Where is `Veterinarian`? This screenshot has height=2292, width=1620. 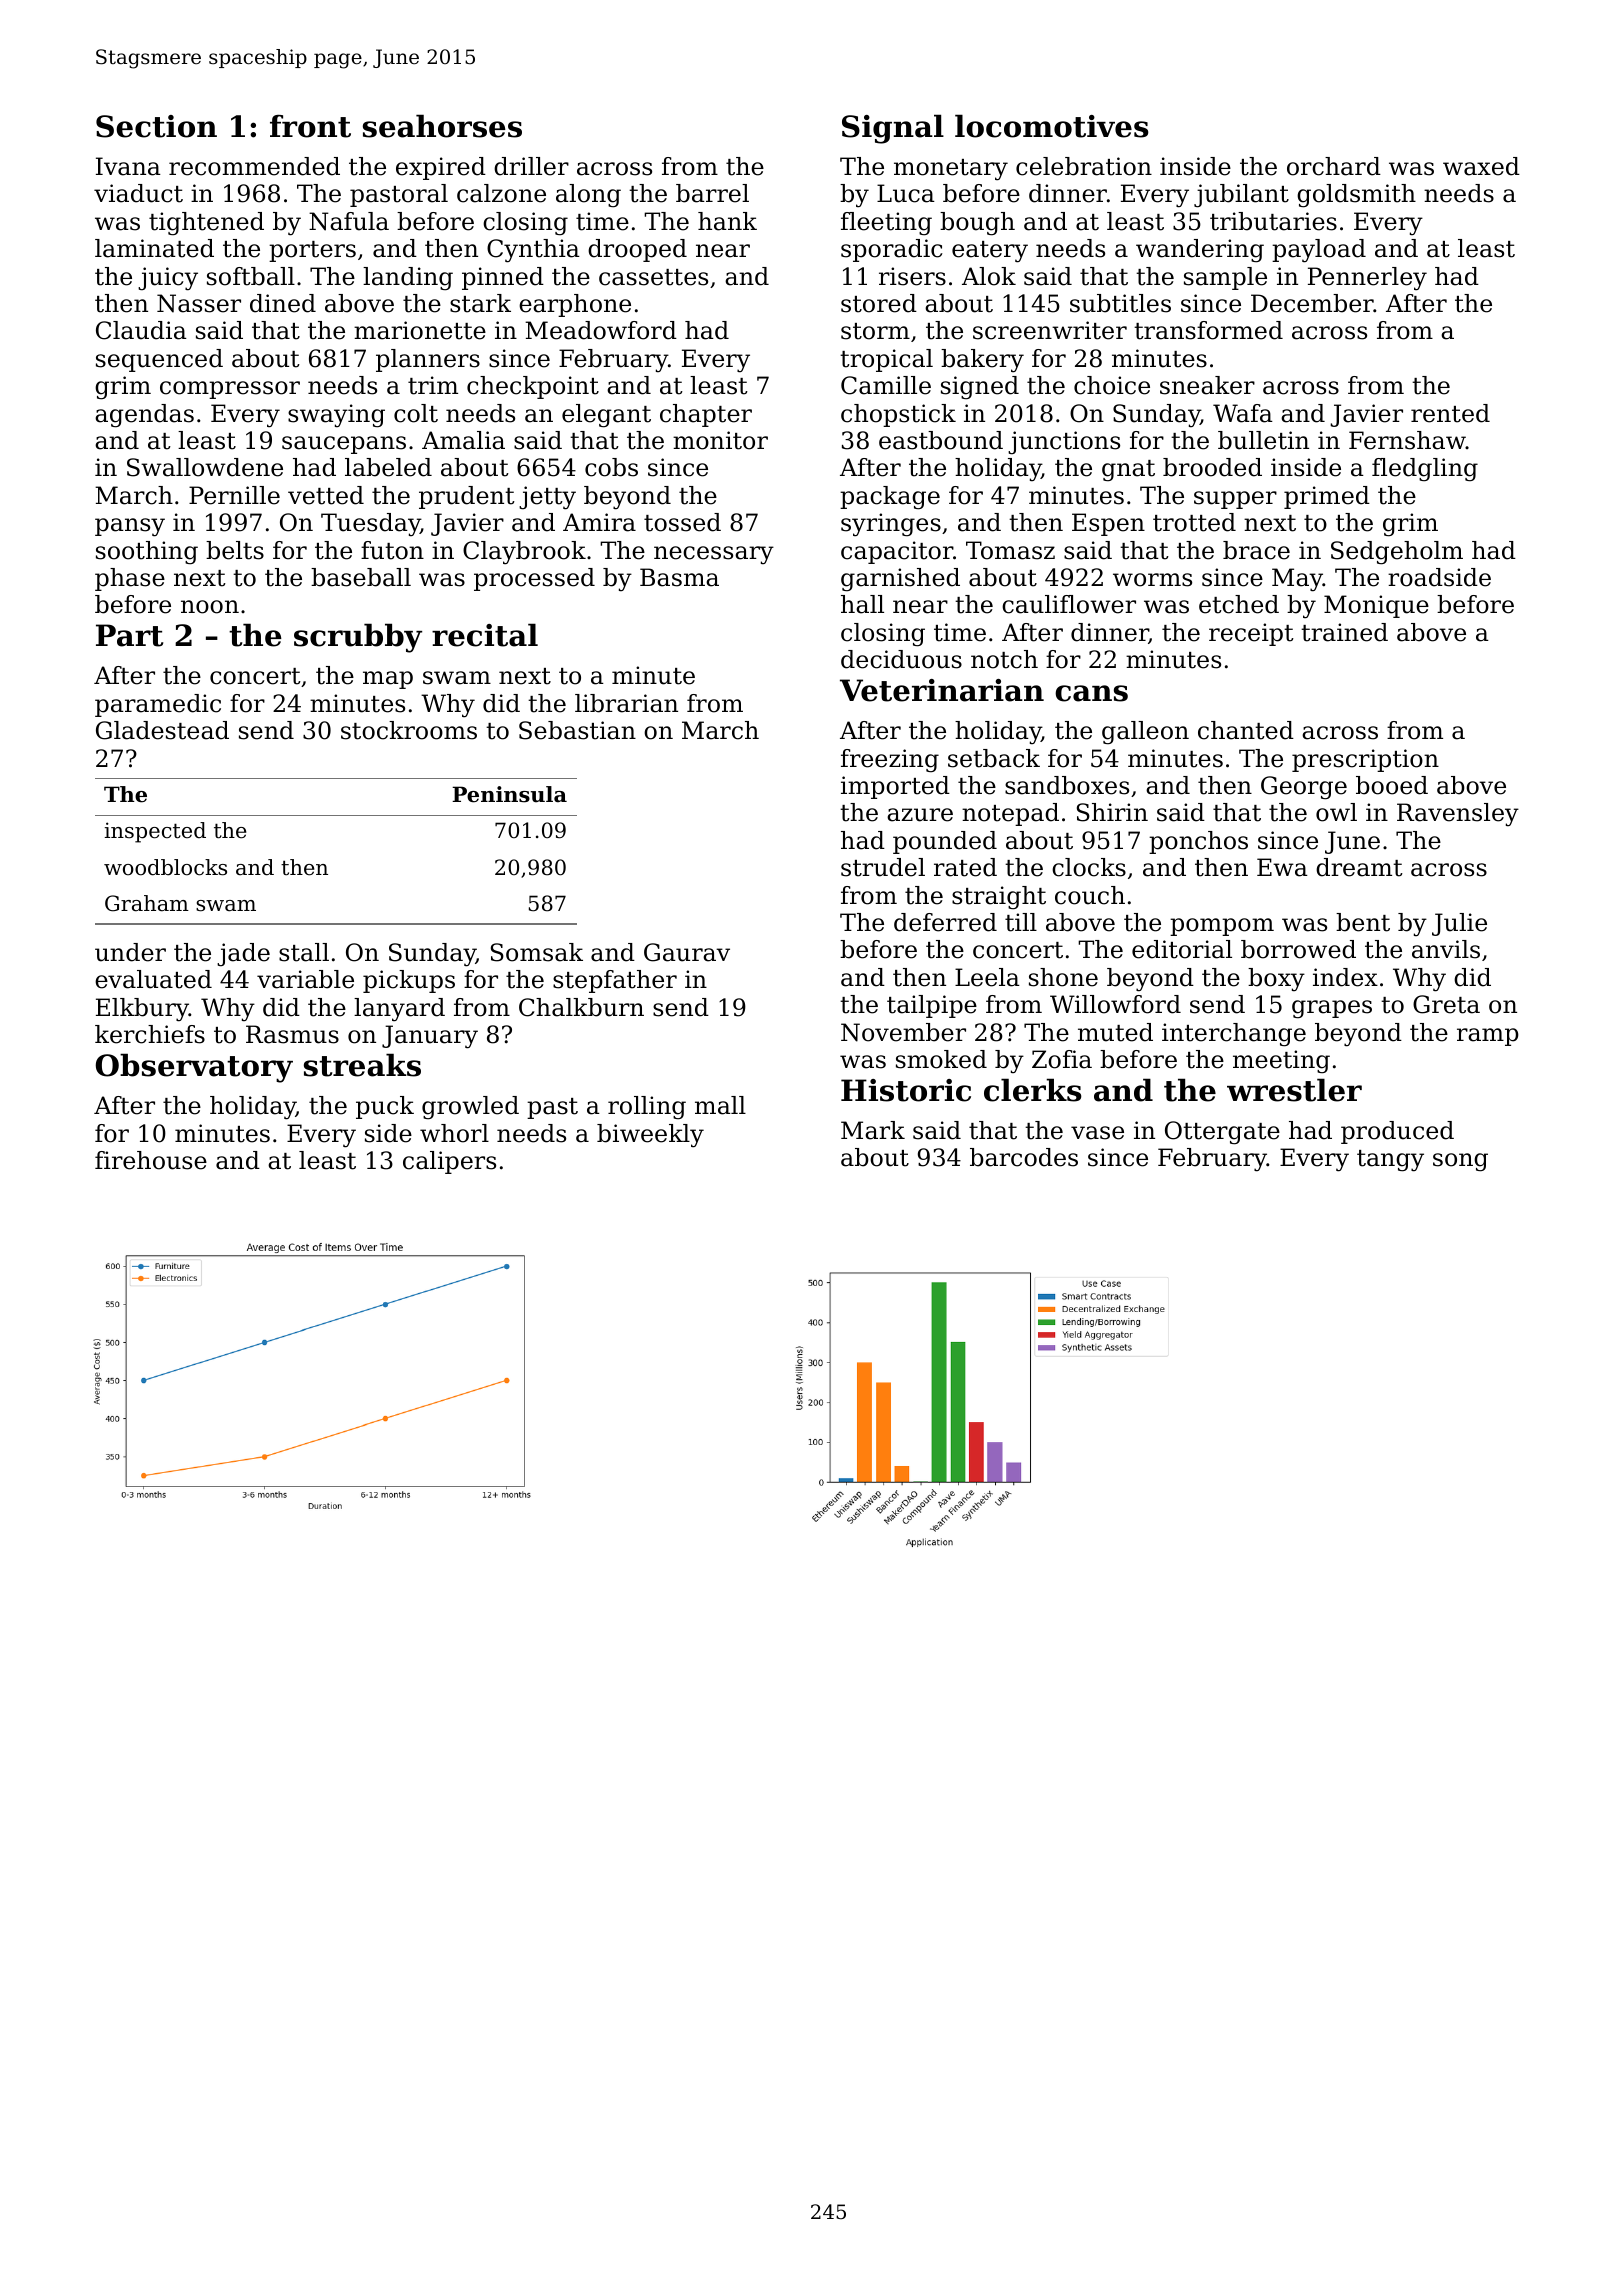 Veterinarian is located at coordinates (942, 690).
